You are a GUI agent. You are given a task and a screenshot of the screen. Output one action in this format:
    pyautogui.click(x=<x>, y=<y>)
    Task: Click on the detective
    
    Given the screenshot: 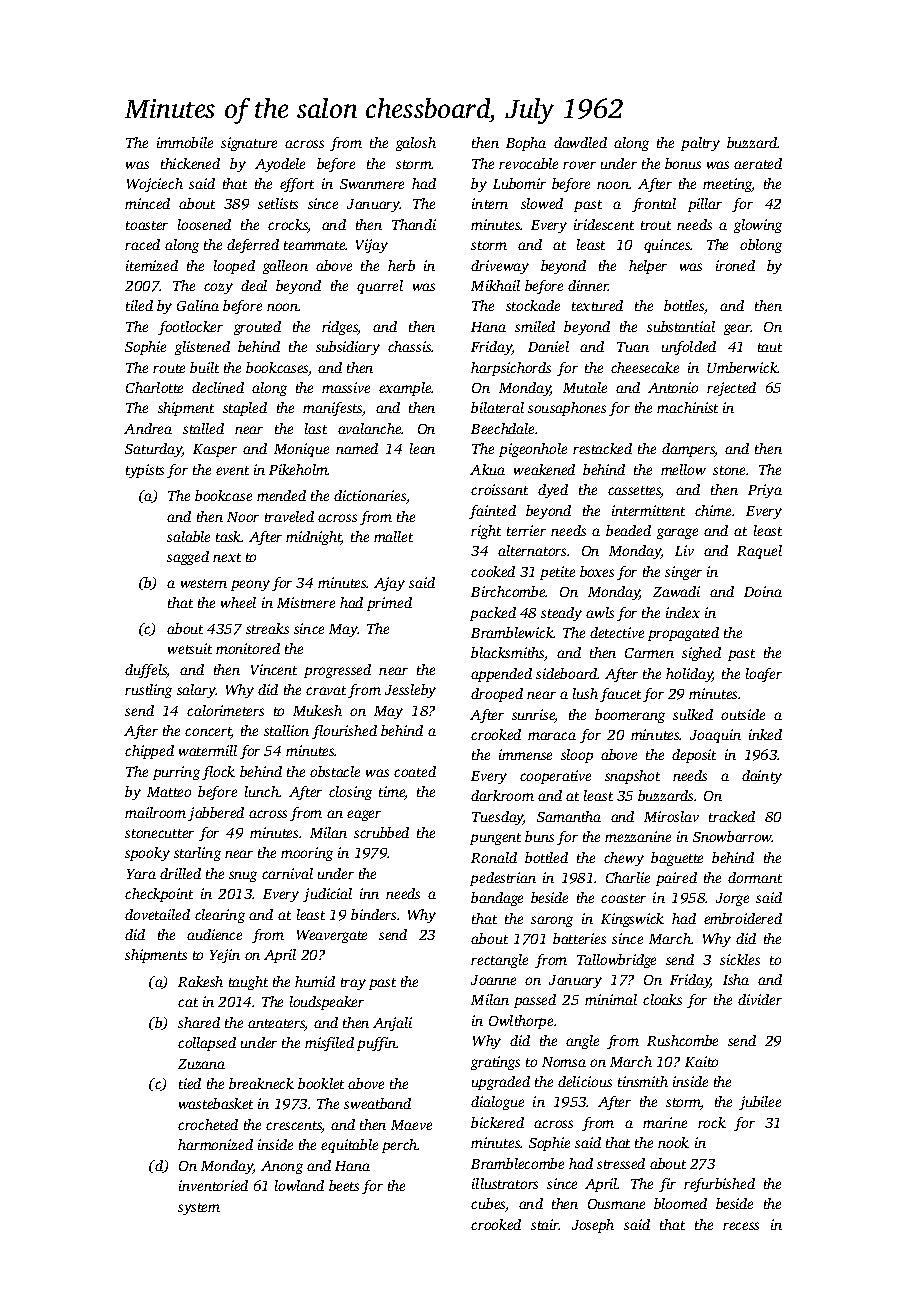 What is the action you would take?
    pyautogui.click(x=617, y=632)
